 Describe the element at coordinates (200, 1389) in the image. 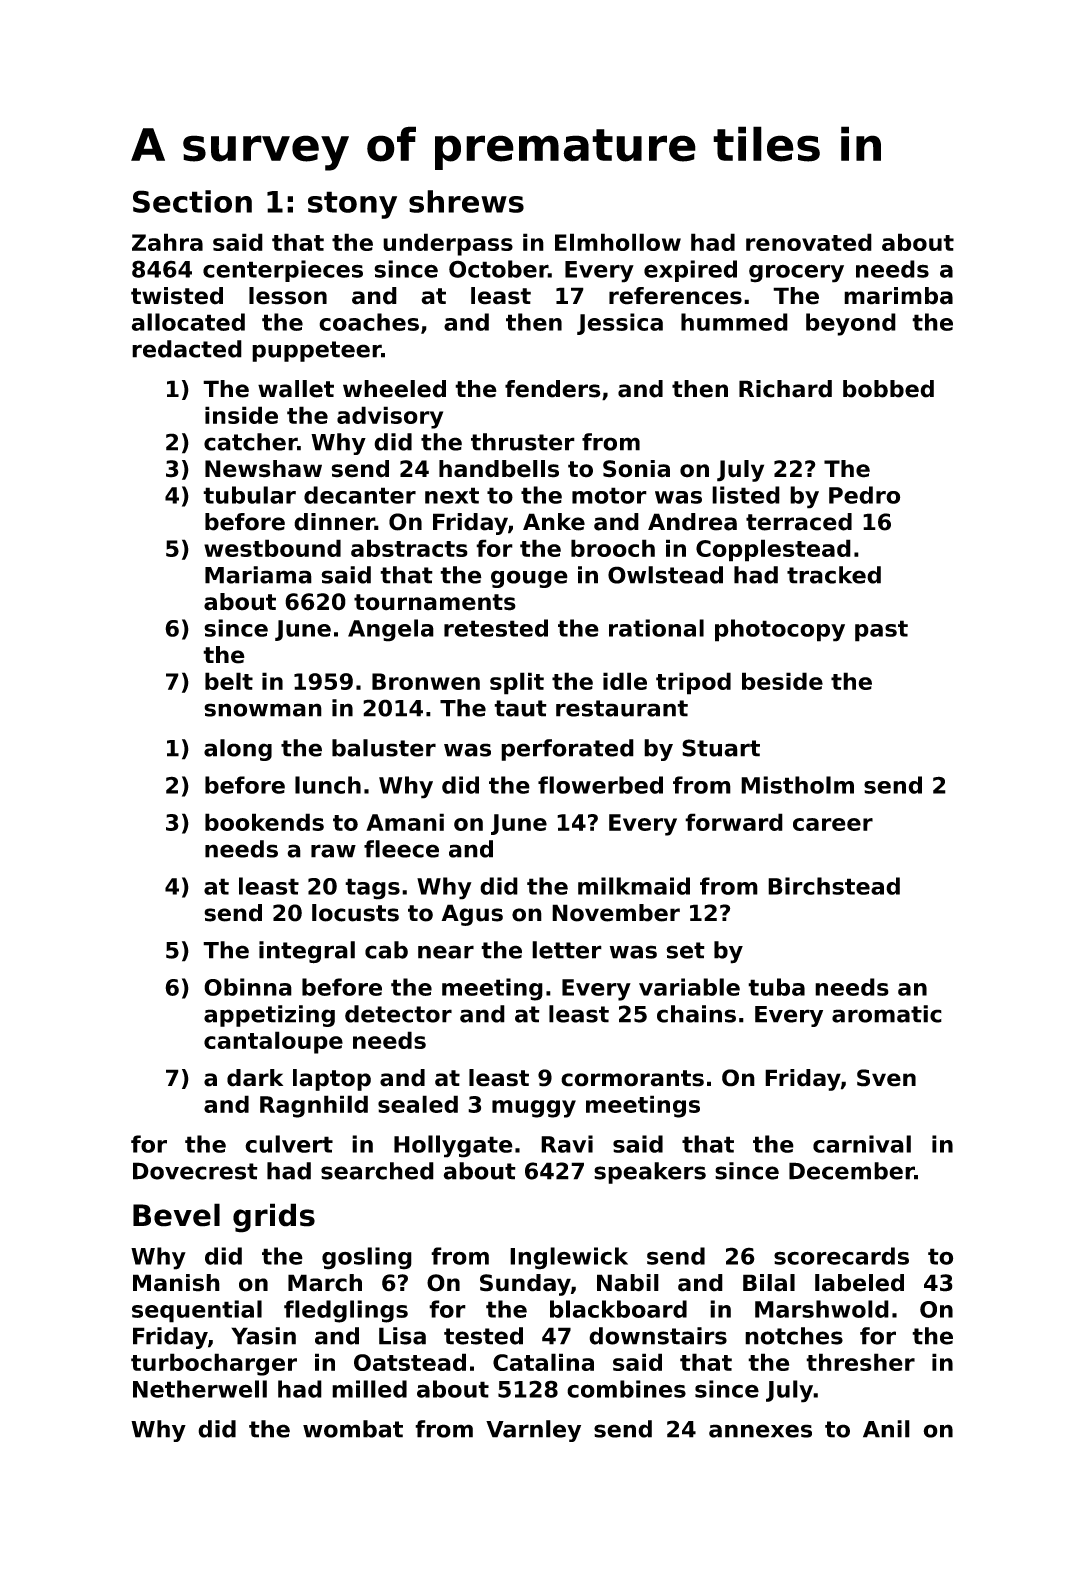

I see `Netherwell` at that location.
